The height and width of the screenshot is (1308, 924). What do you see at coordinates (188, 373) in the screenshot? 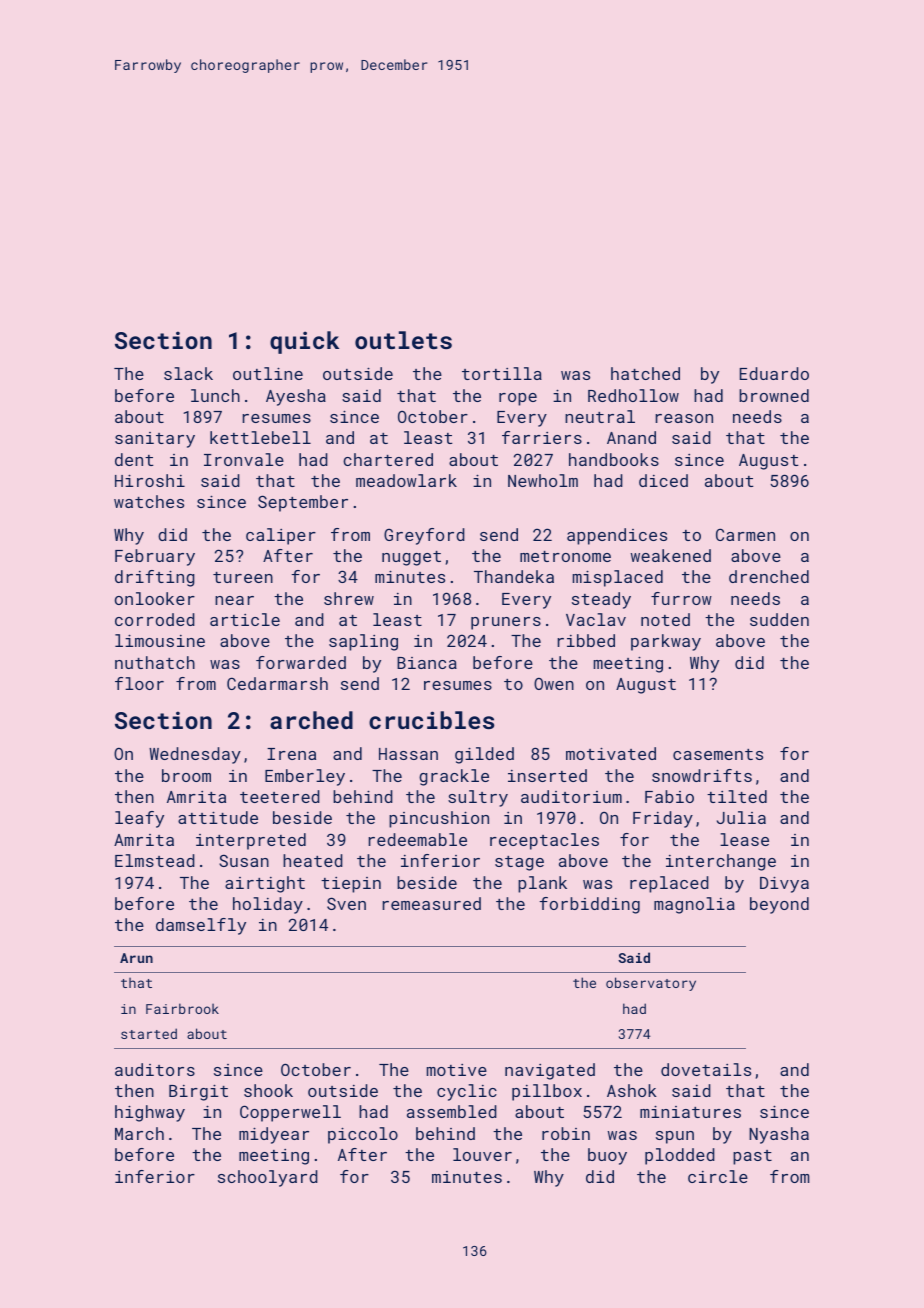
I see `slack` at bounding box center [188, 373].
